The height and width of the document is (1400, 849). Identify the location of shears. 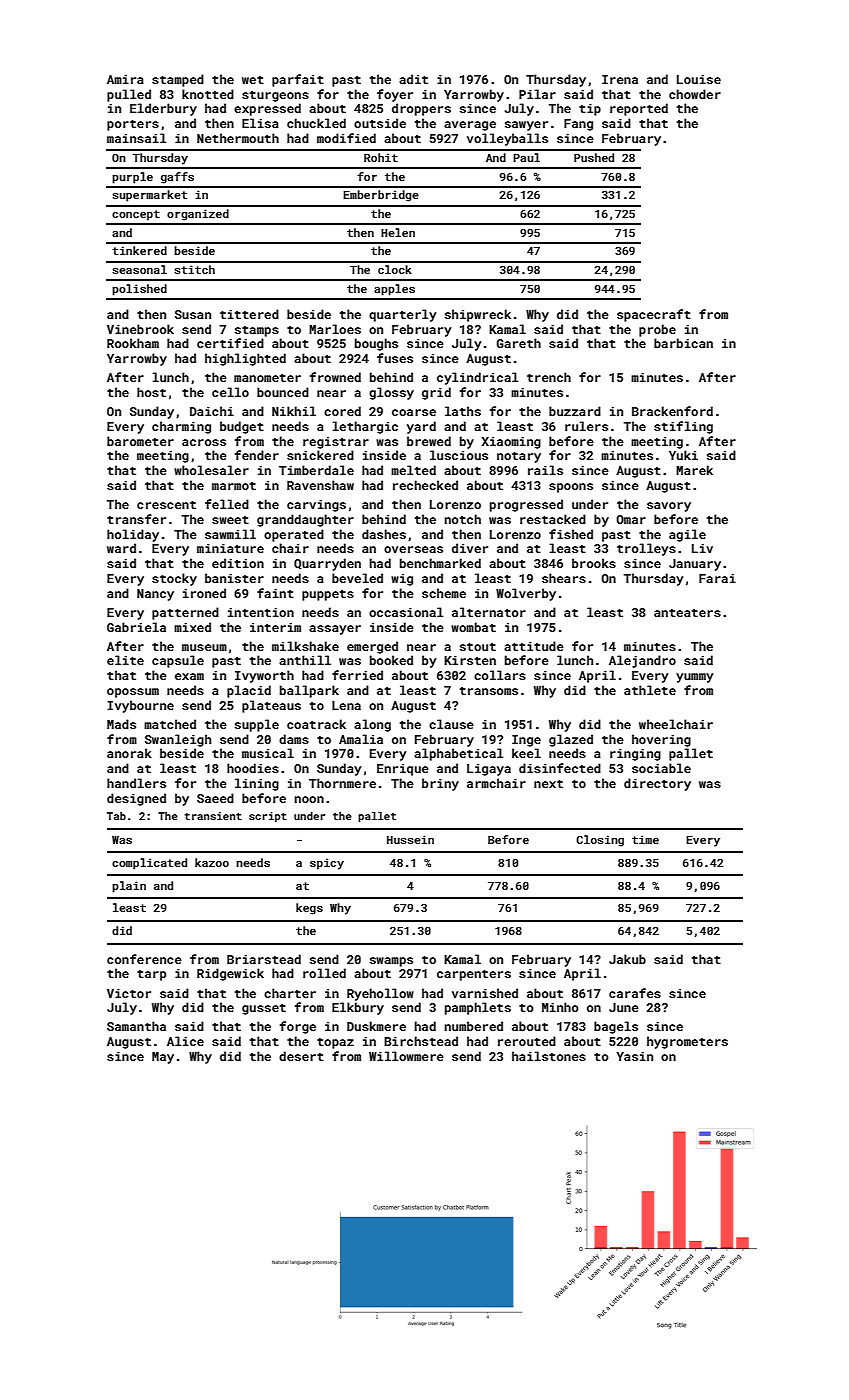
(564, 578).
